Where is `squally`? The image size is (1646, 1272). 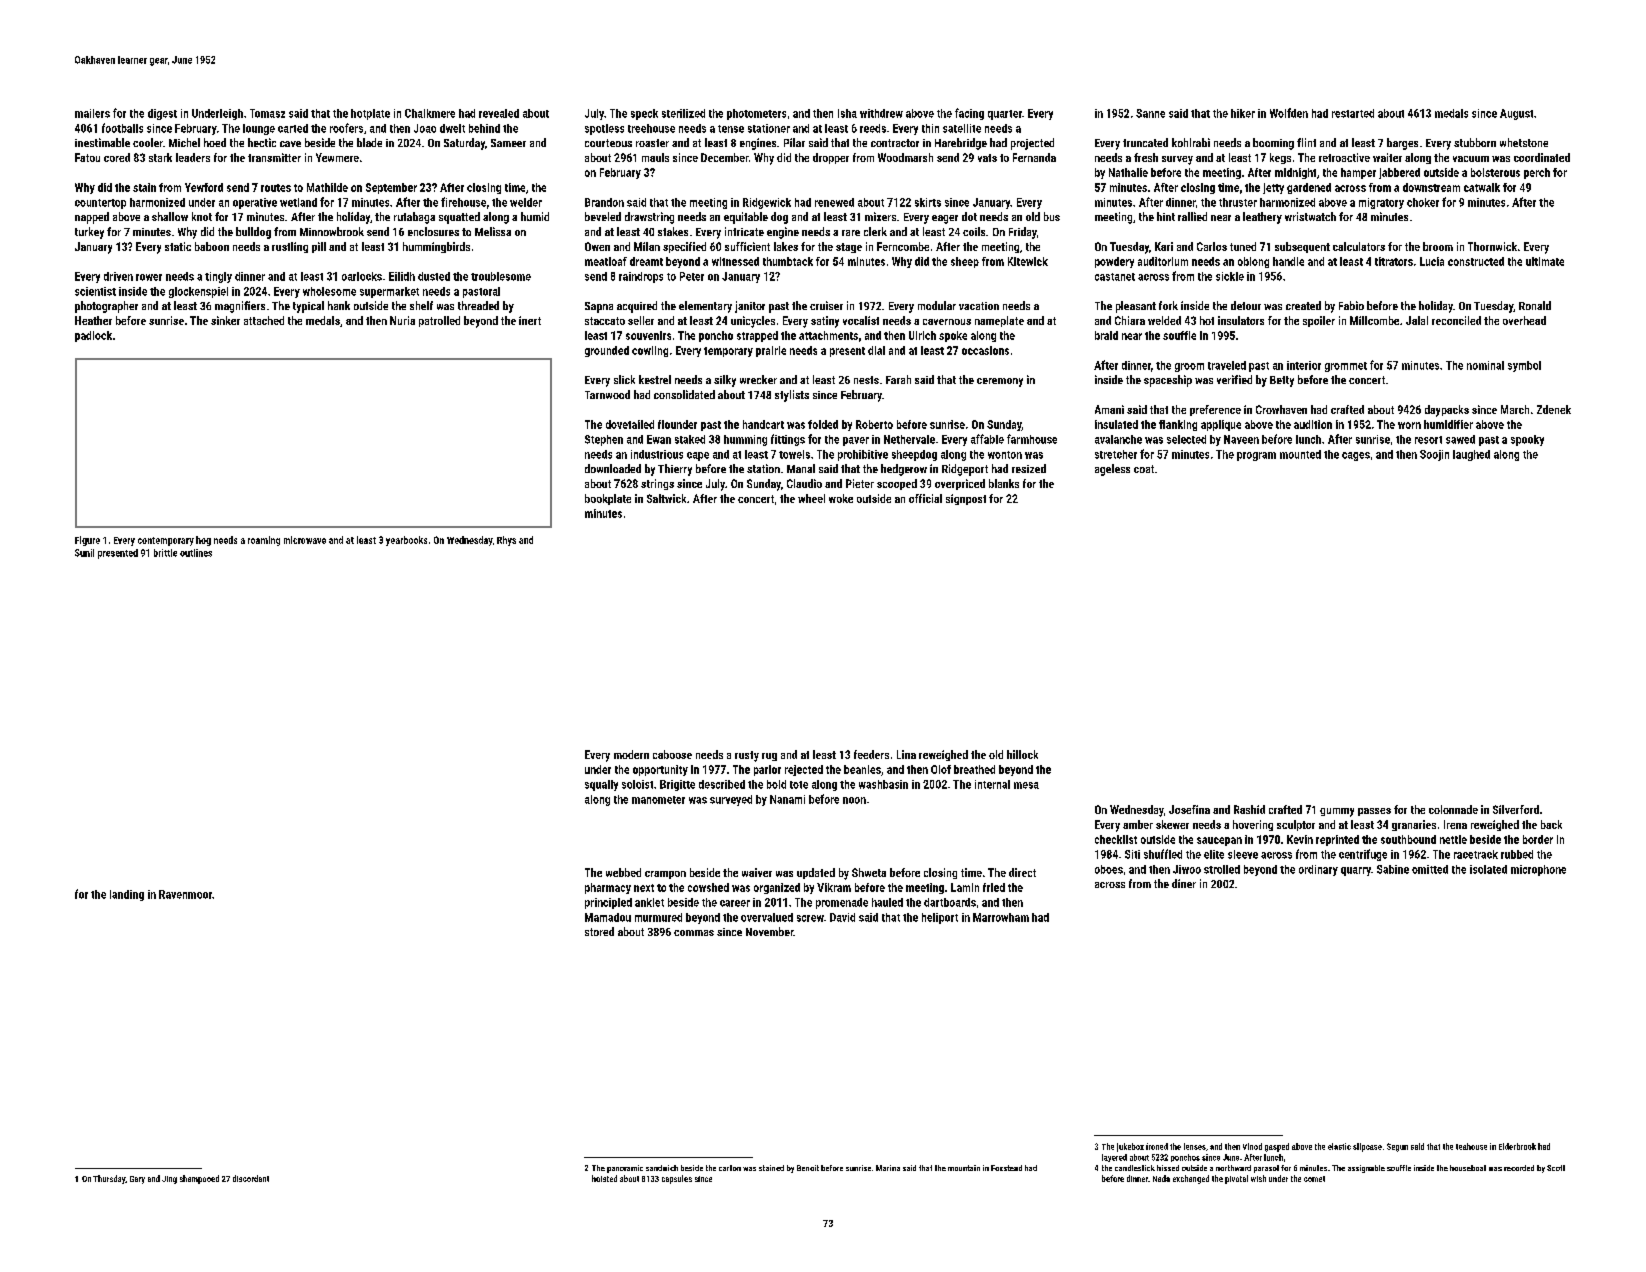 squally is located at coordinates (601, 785).
